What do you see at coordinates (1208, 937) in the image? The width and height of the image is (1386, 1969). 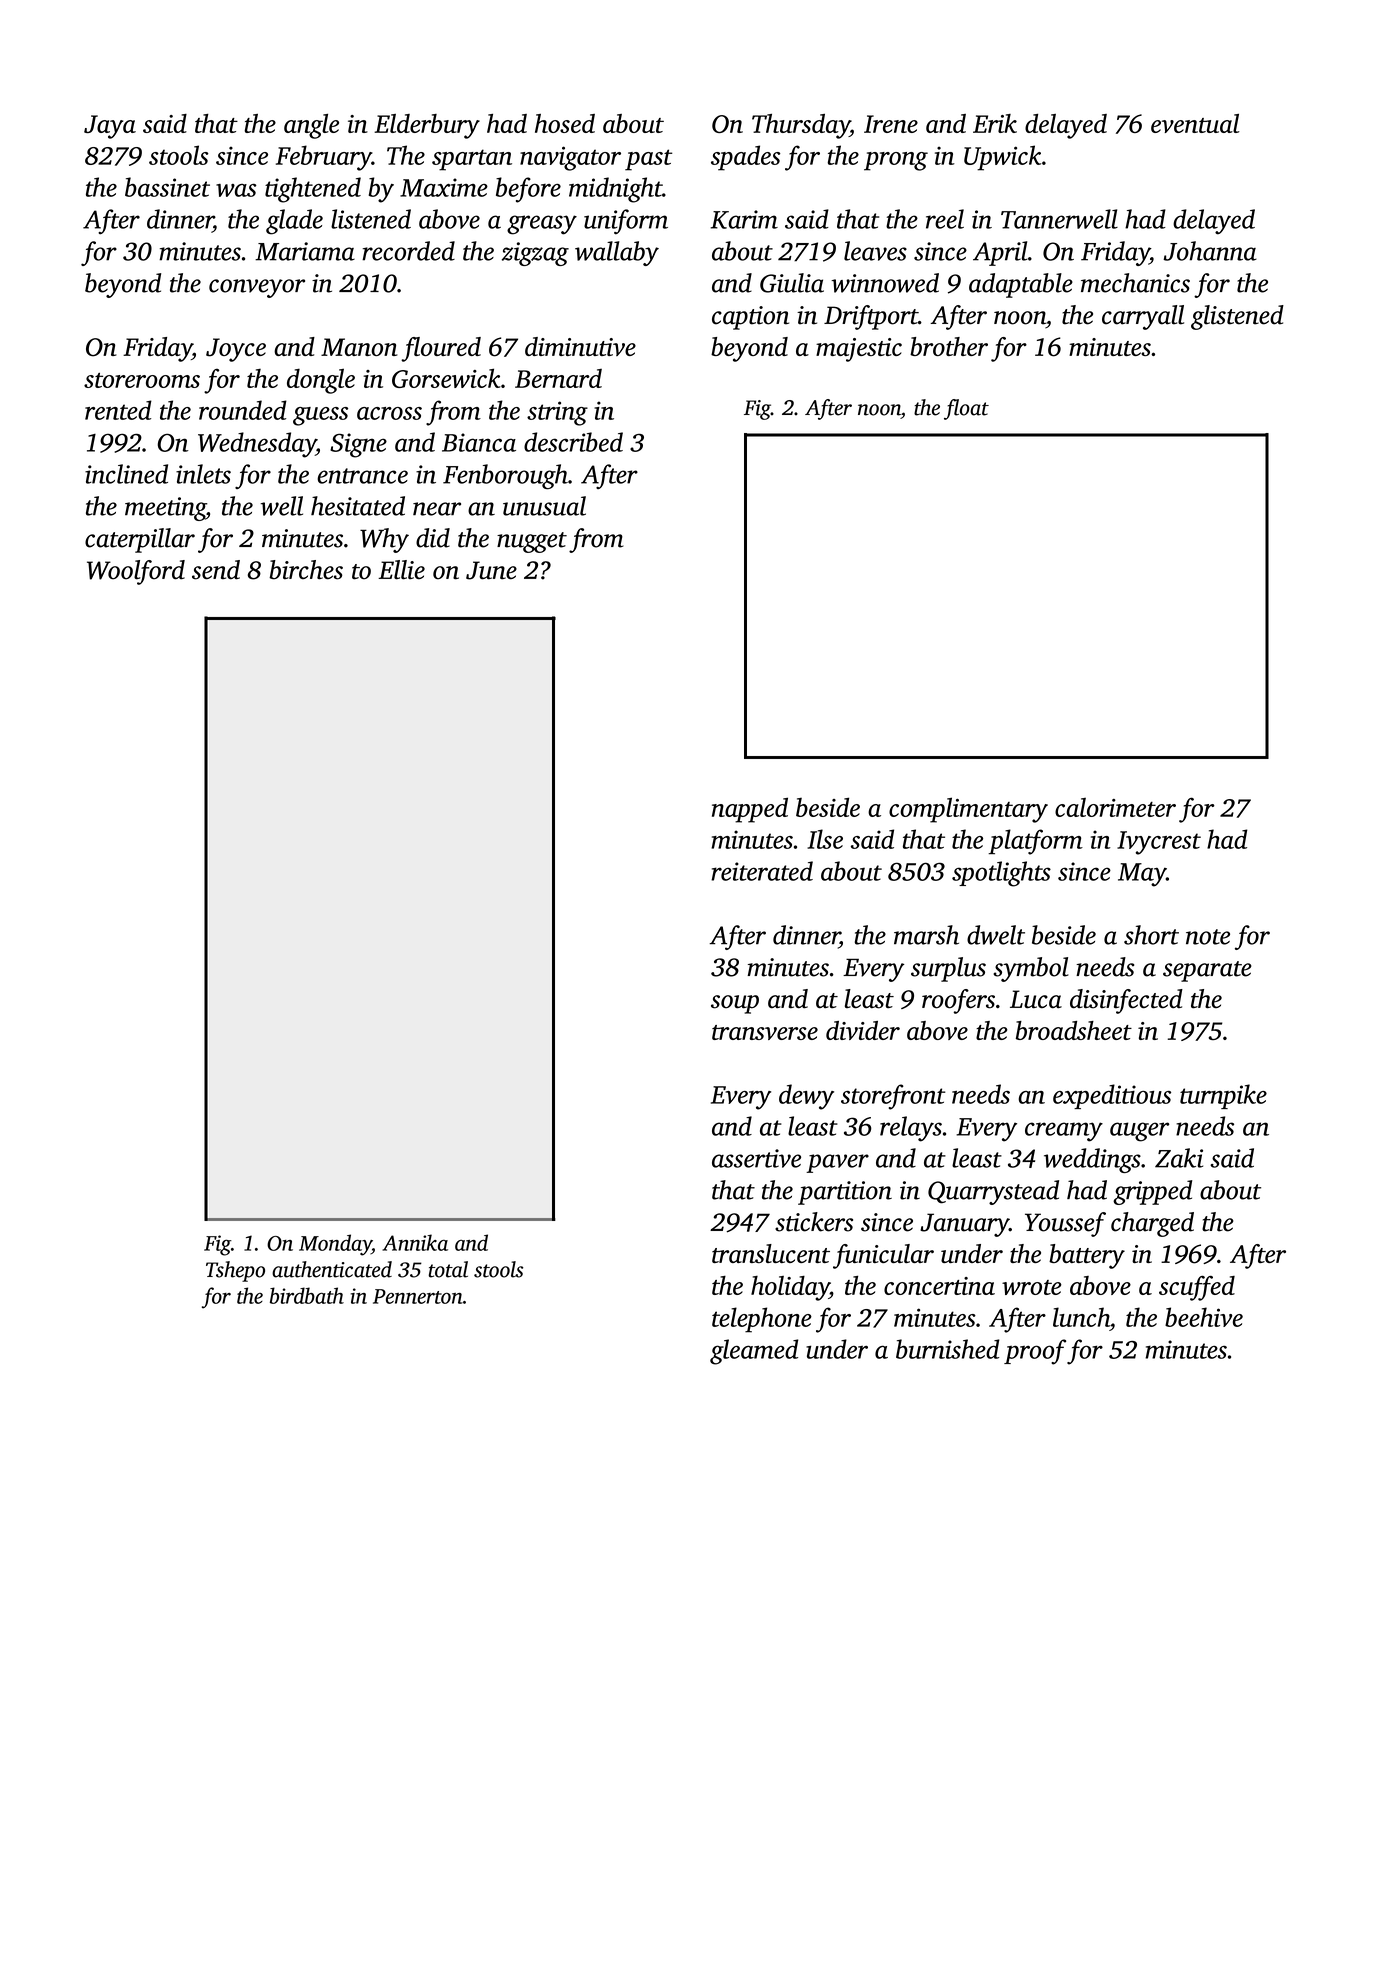 I see `note` at bounding box center [1208, 937].
